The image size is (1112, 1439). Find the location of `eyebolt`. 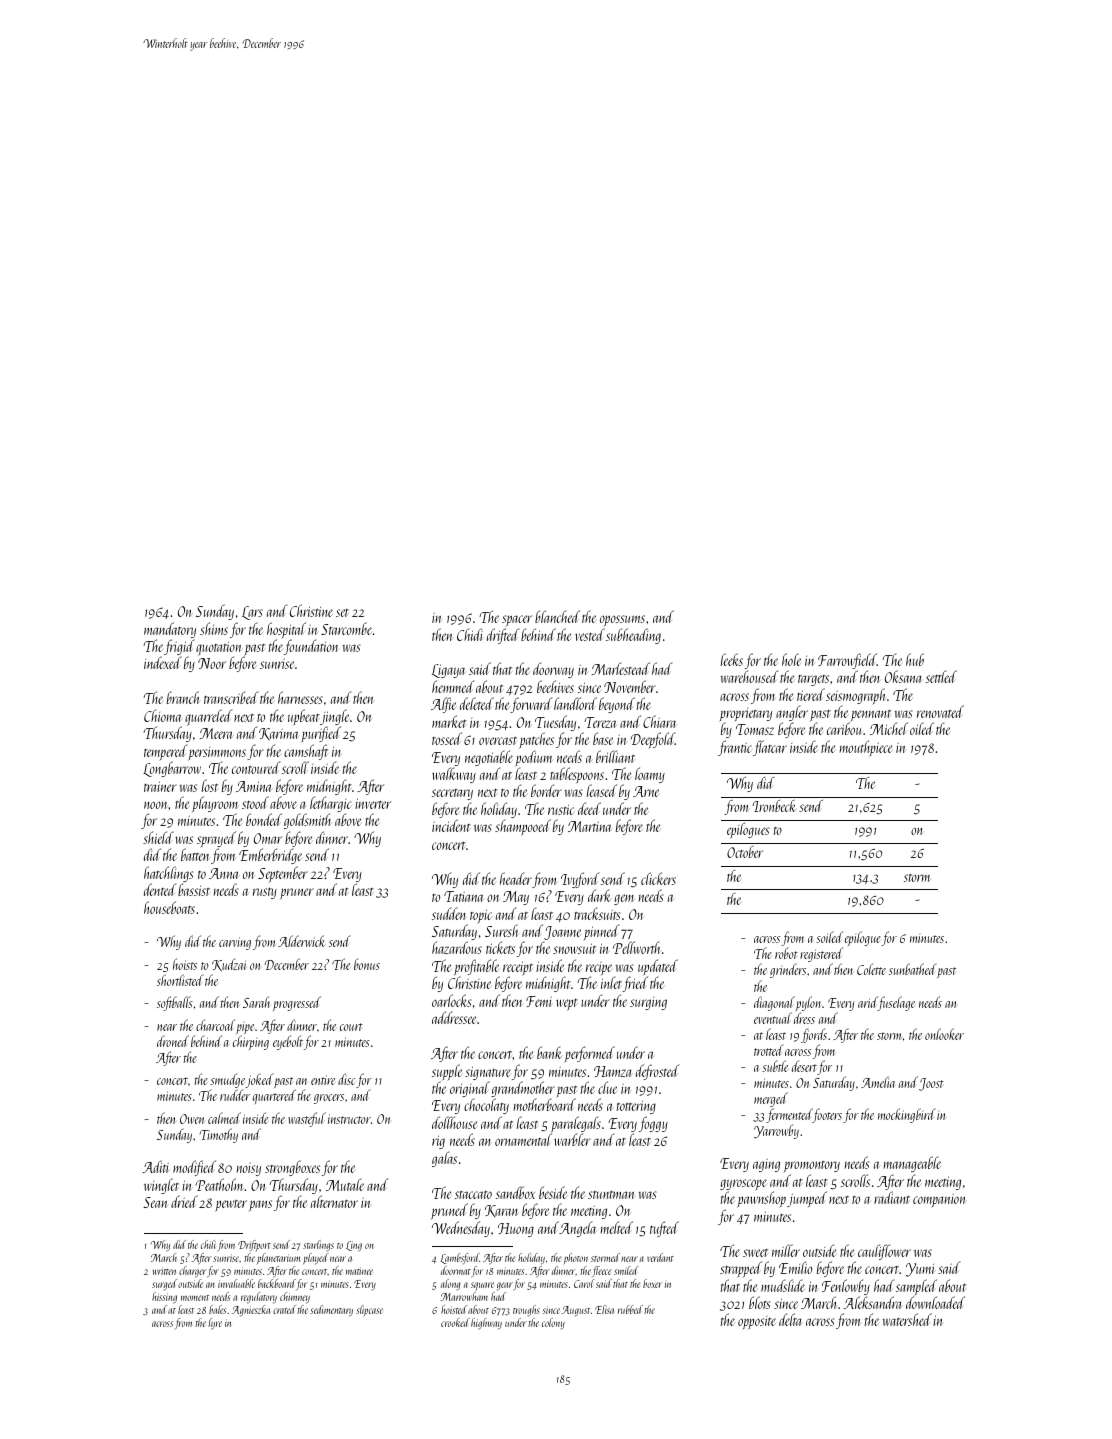

eyebolt is located at coordinates (288, 1042).
